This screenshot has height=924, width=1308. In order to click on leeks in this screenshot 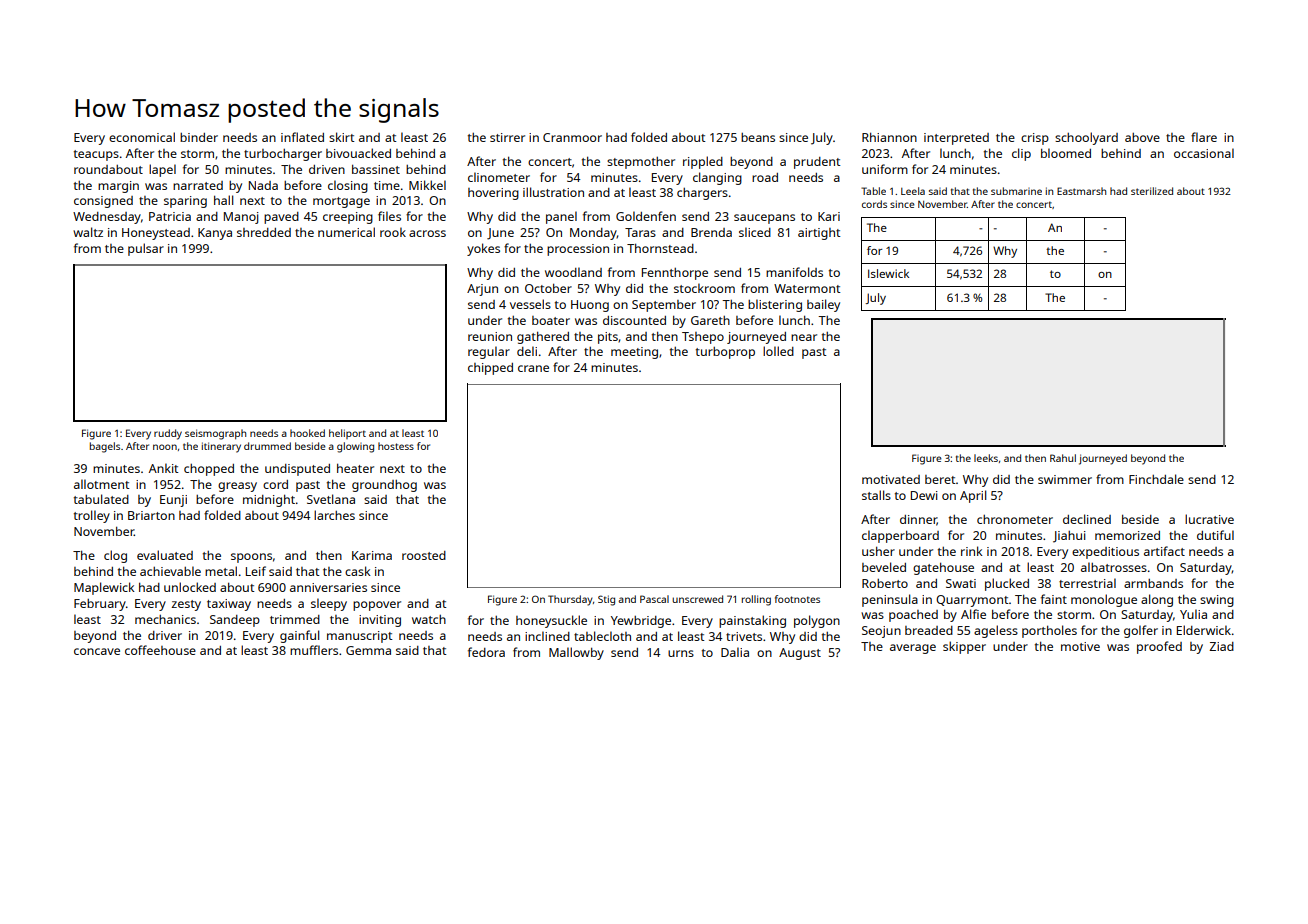, I will do `click(986, 458)`.
